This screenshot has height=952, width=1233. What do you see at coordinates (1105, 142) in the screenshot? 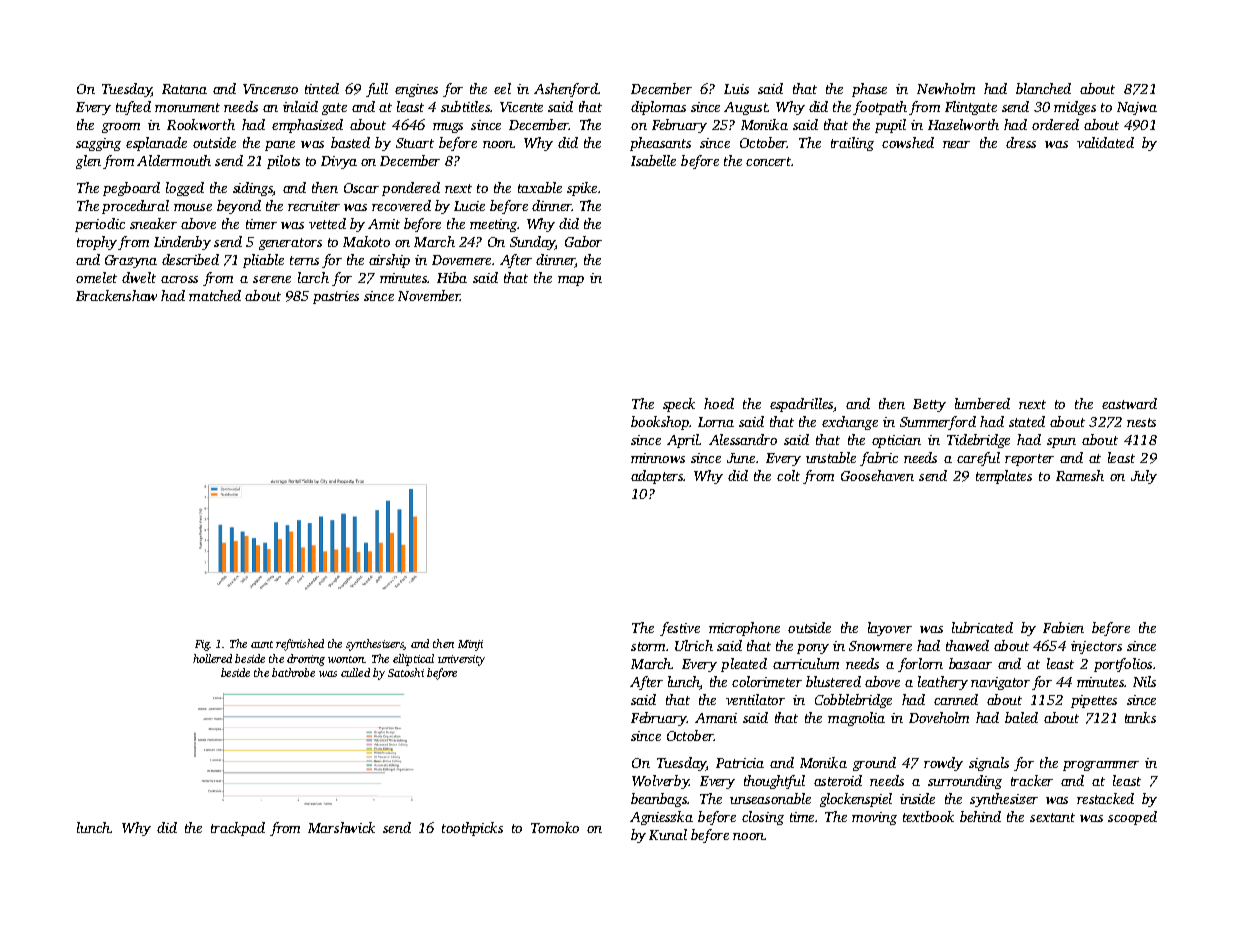
I see `validated` at bounding box center [1105, 142].
